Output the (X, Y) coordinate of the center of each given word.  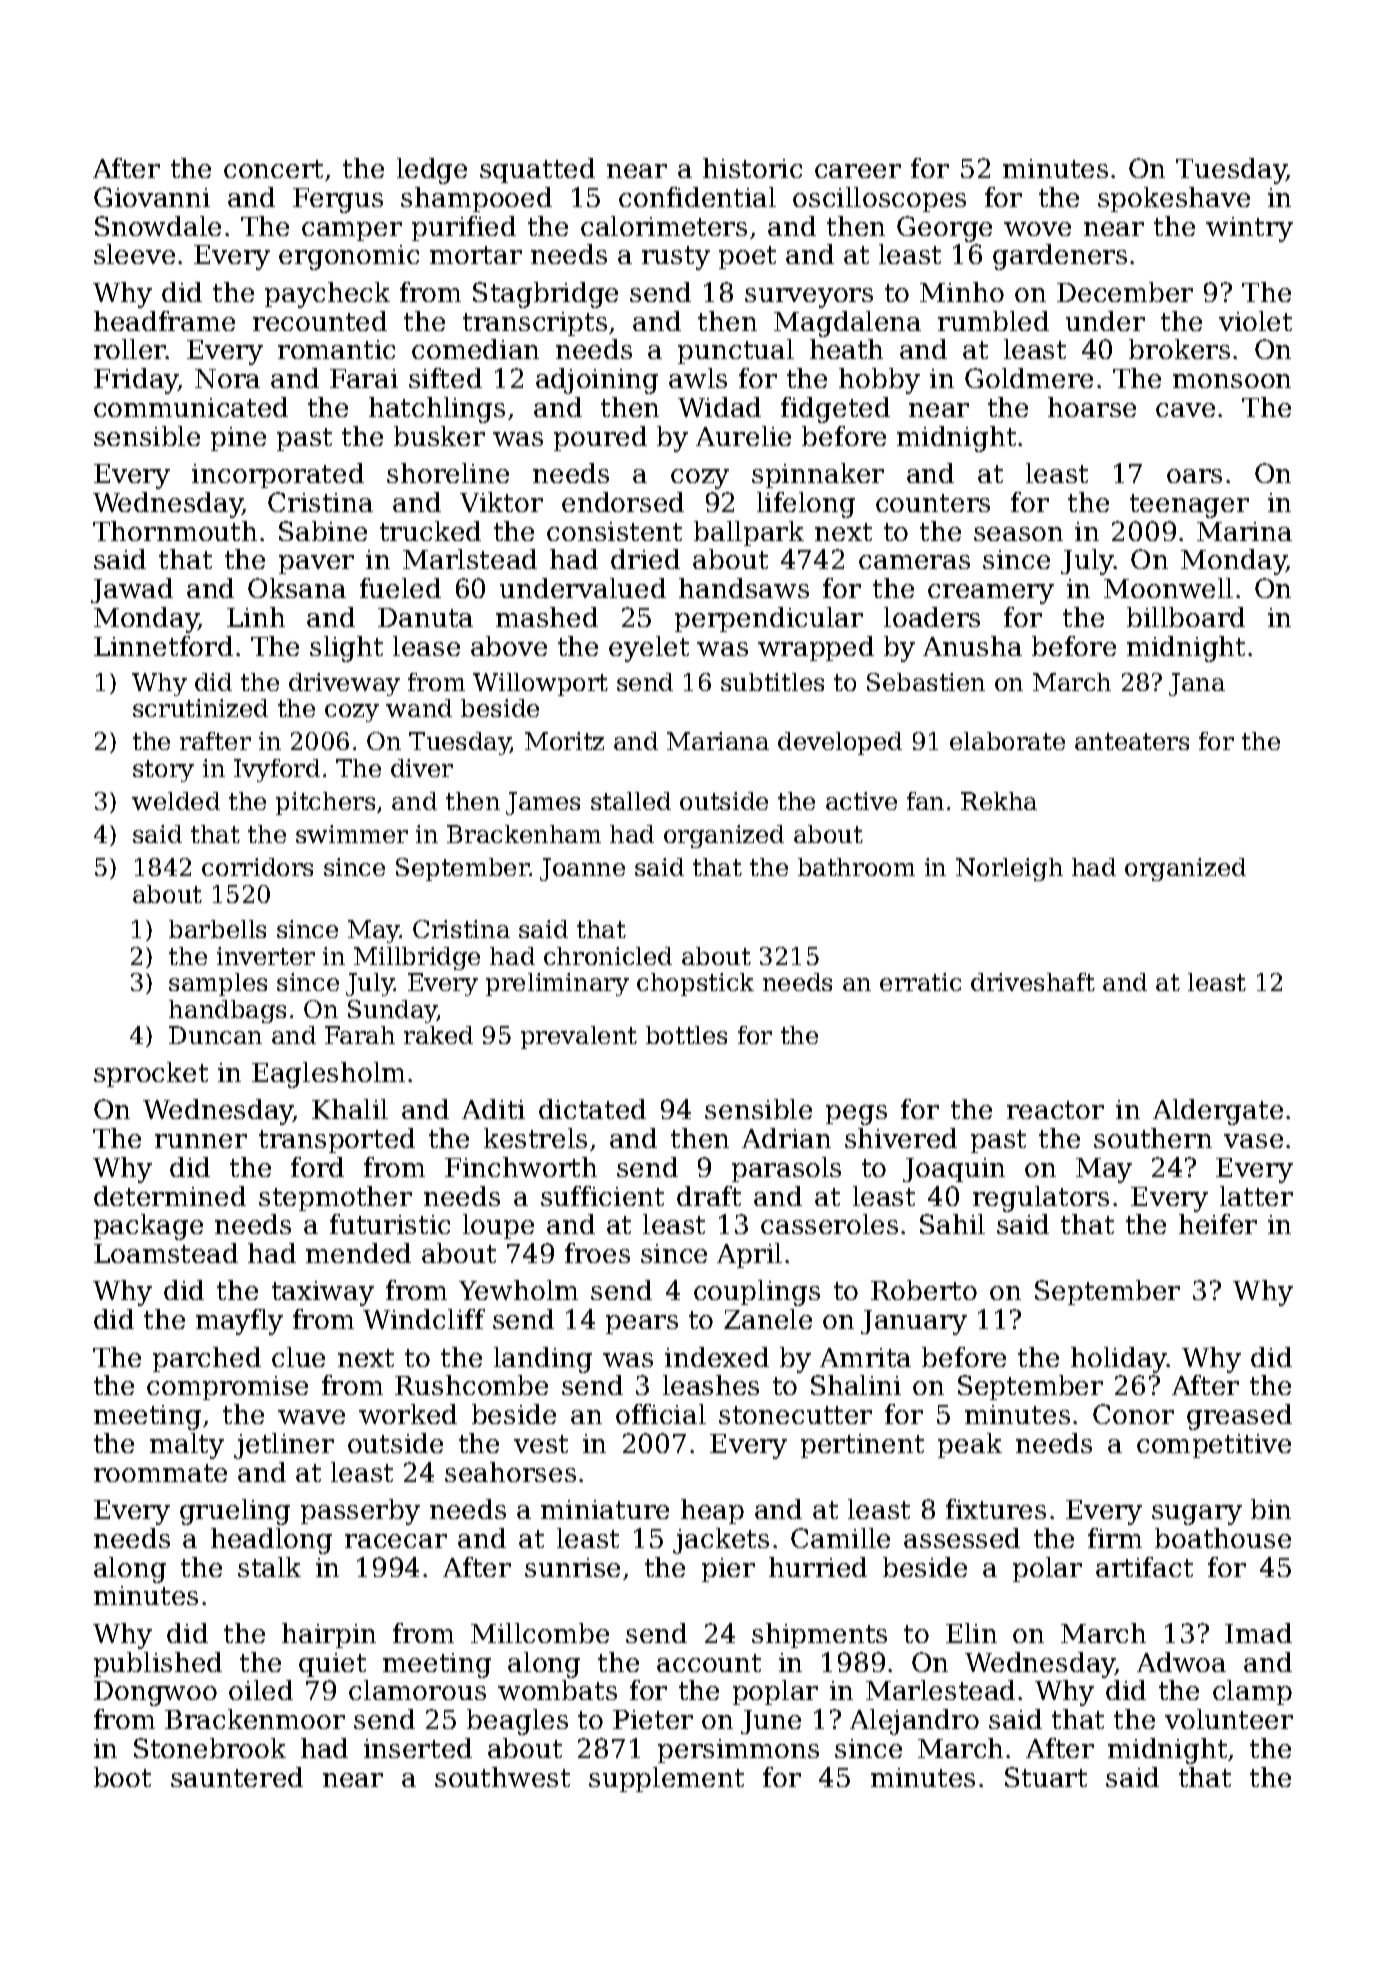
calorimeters (664, 226)
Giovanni (152, 197)
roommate (160, 1473)
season (1018, 534)
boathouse (1223, 1538)
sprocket (151, 1074)
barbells (217, 929)
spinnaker (818, 475)
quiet (332, 1665)
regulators (1041, 1199)
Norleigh (1009, 869)
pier (728, 1570)
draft (709, 1196)
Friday (136, 381)
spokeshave (1174, 199)
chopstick (695, 984)
